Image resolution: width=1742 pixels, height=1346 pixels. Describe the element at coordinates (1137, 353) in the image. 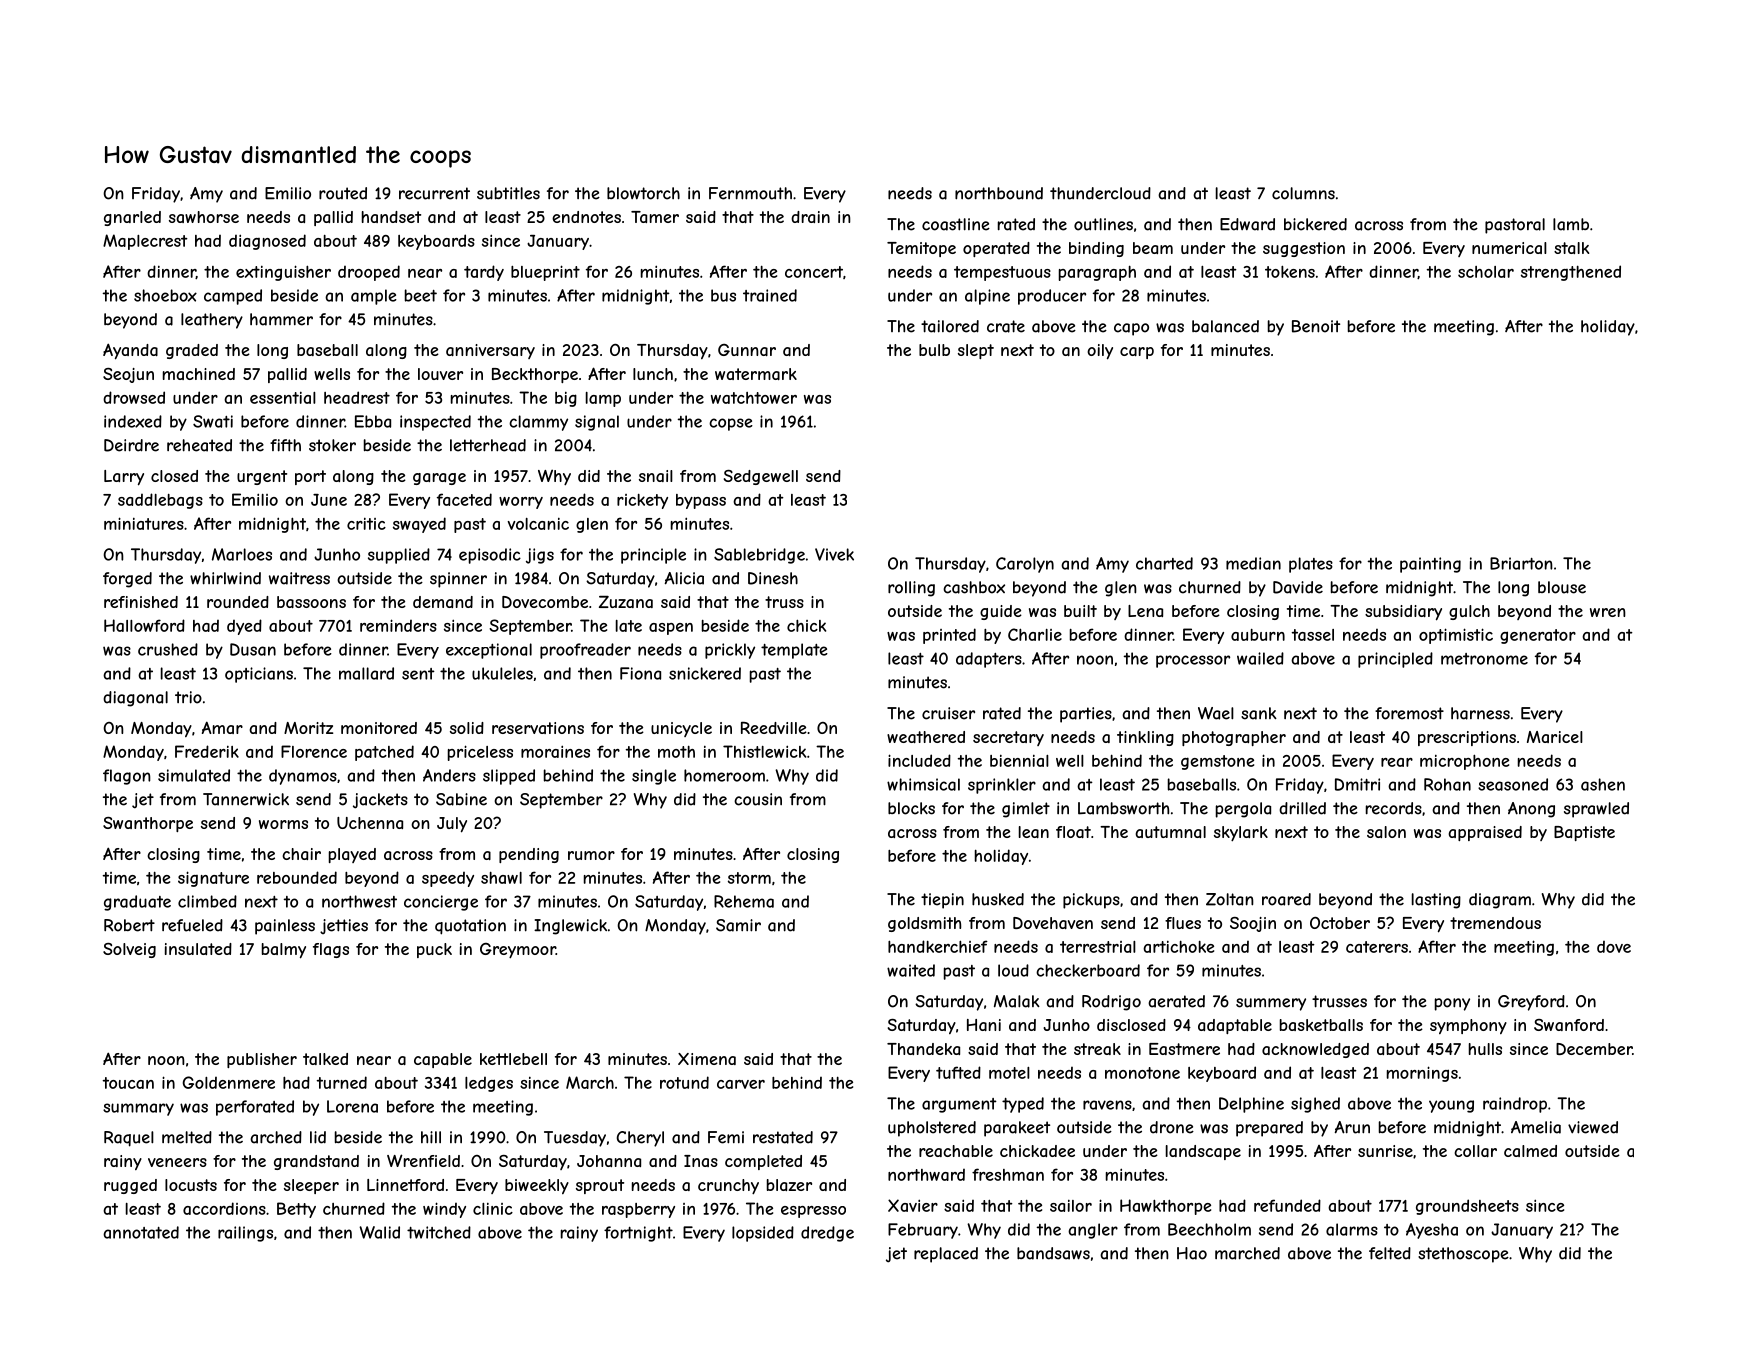

I see `carp` at that location.
